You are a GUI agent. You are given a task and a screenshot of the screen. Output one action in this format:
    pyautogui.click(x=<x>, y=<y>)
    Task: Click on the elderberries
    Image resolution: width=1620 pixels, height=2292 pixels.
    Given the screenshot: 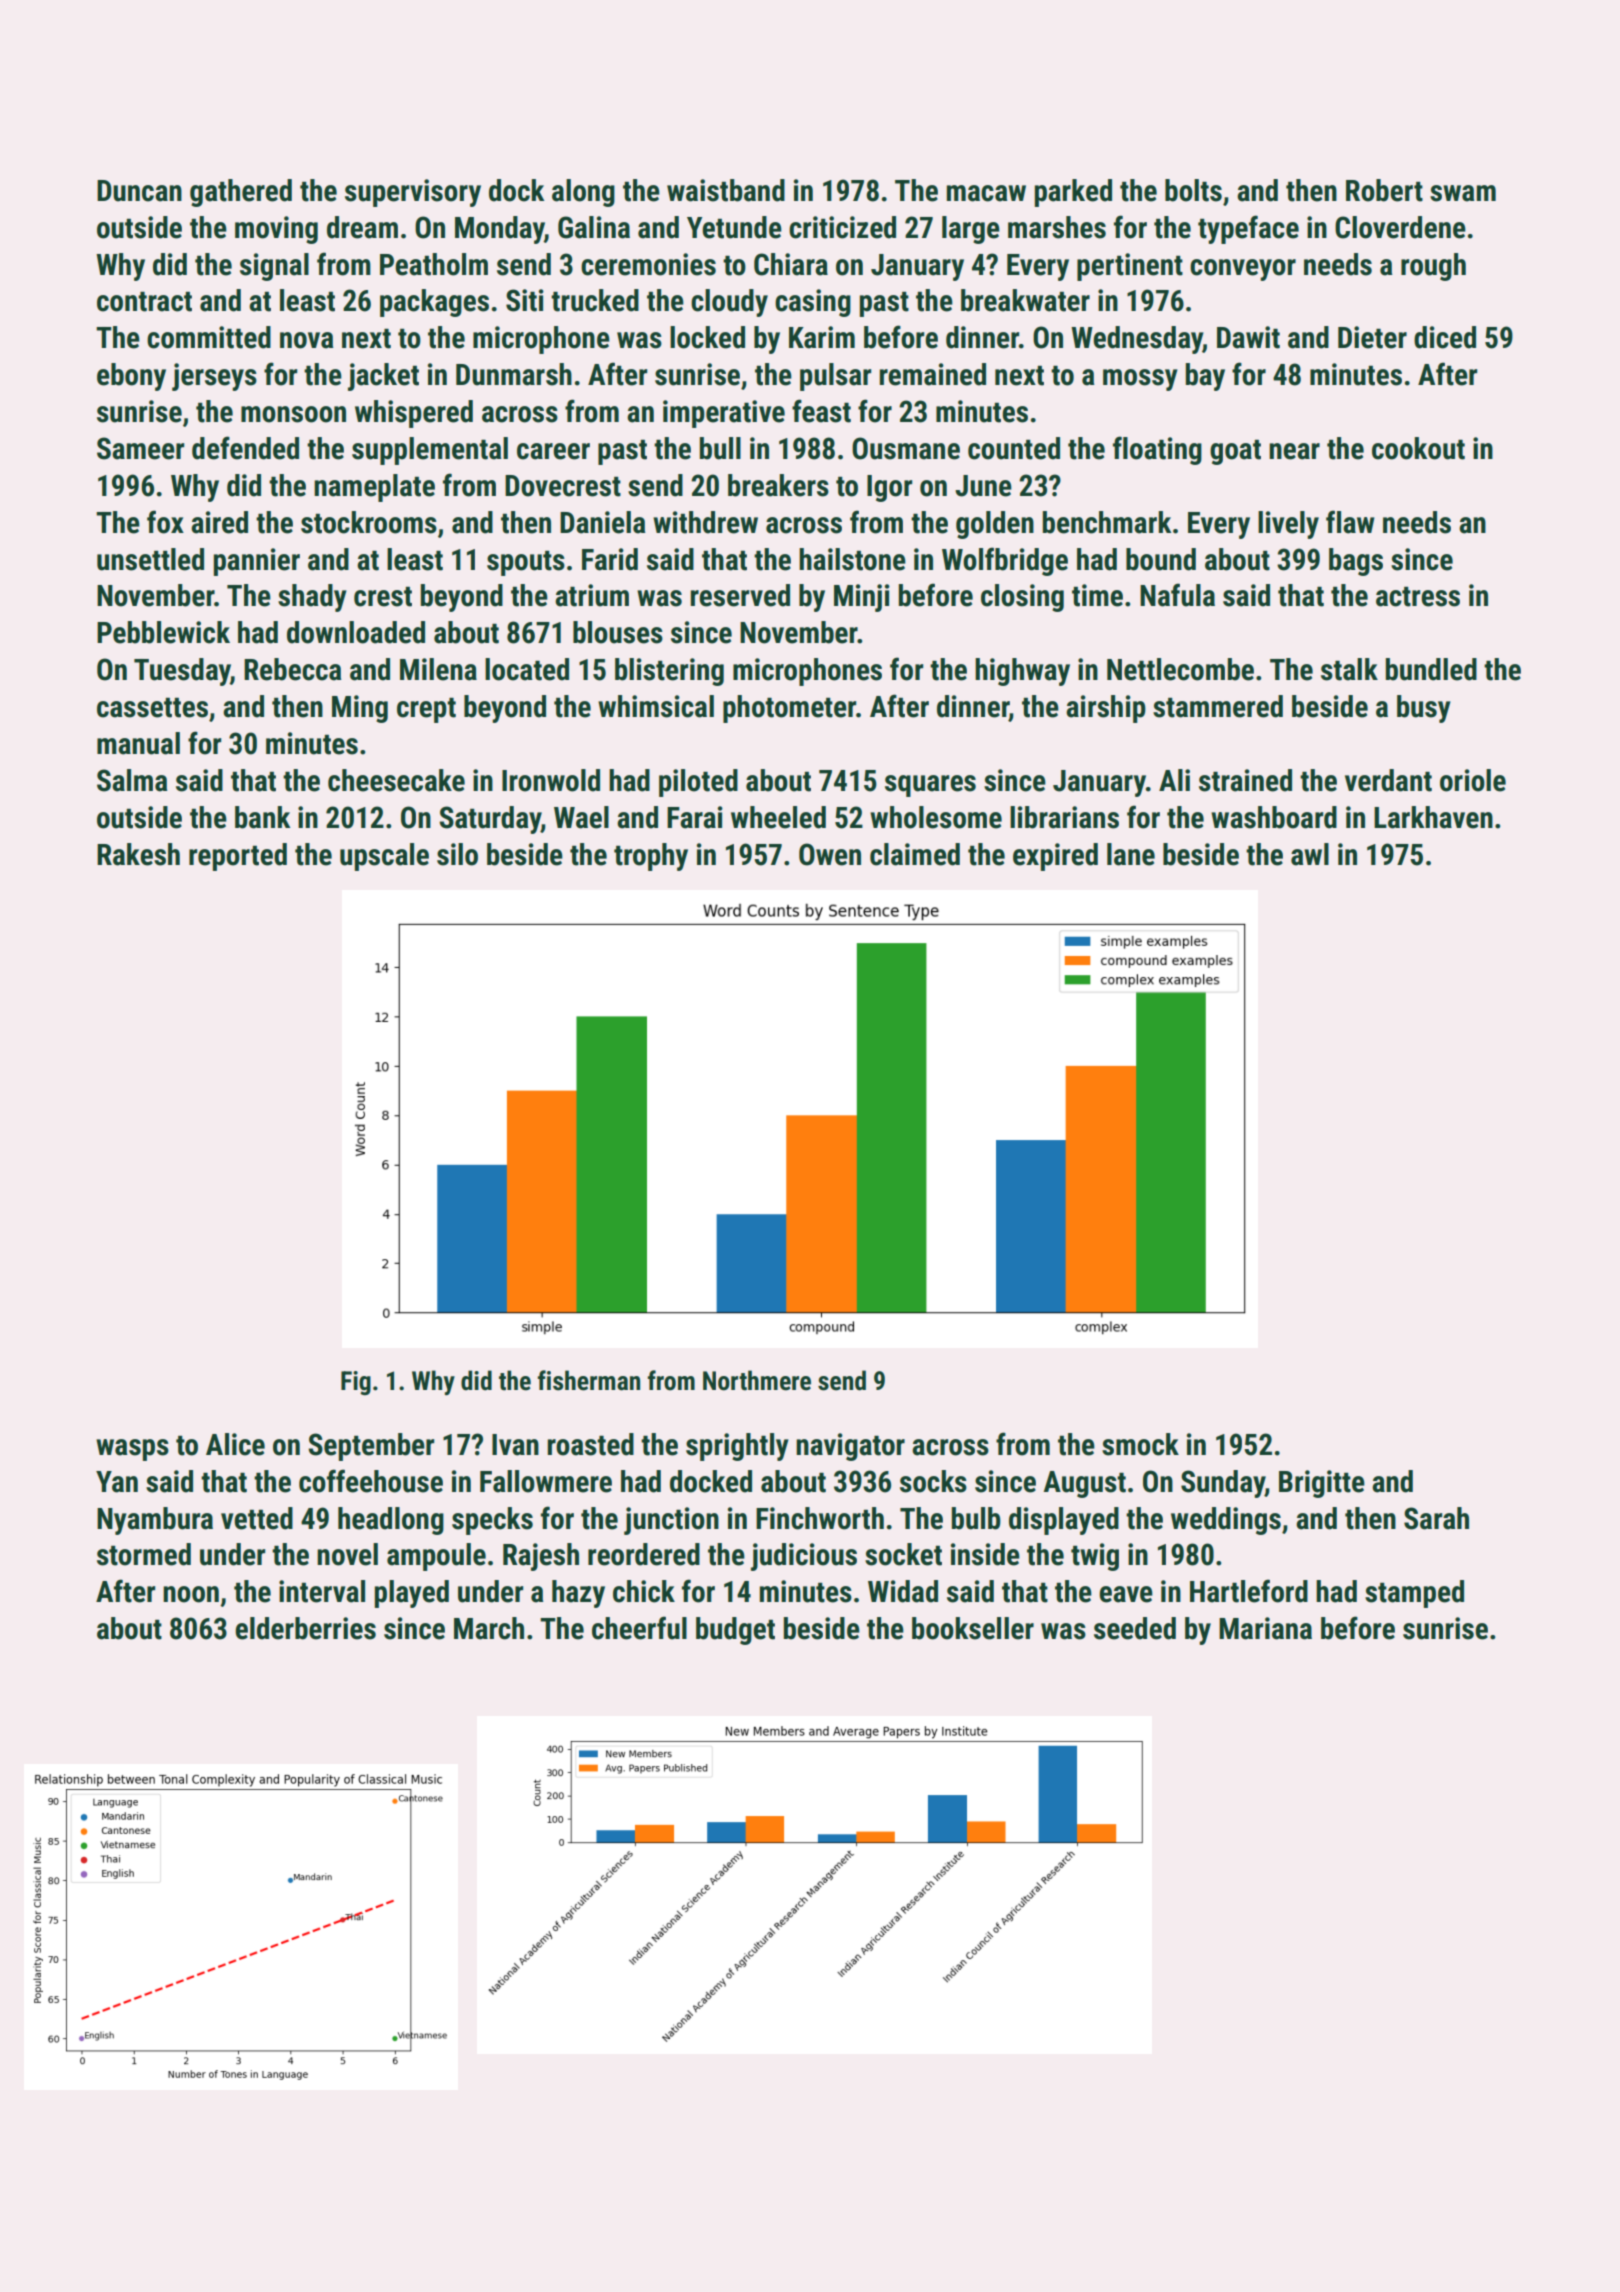 What is the action you would take?
    pyautogui.click(x=305, y=1628)
